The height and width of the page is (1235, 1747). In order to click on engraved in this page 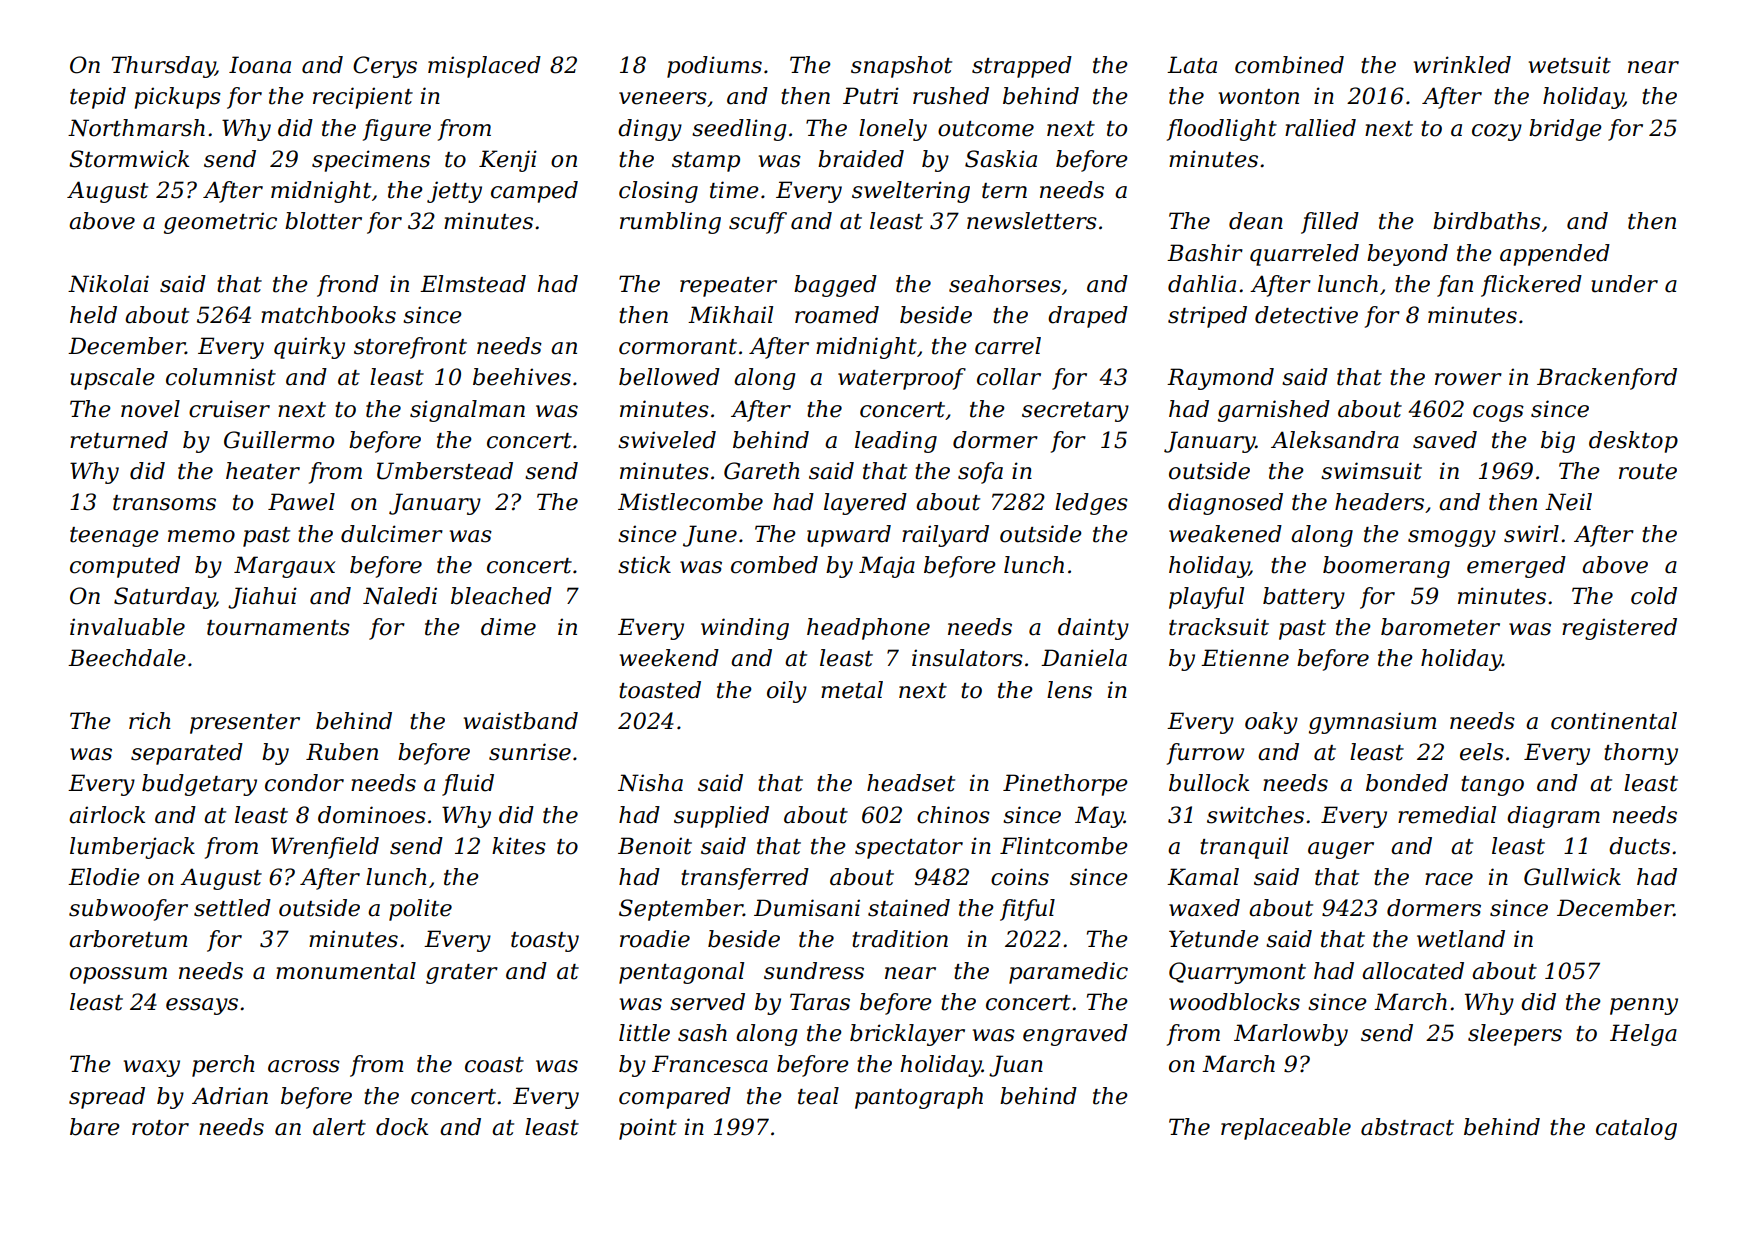, I will do `click(1075, 1035)`.
